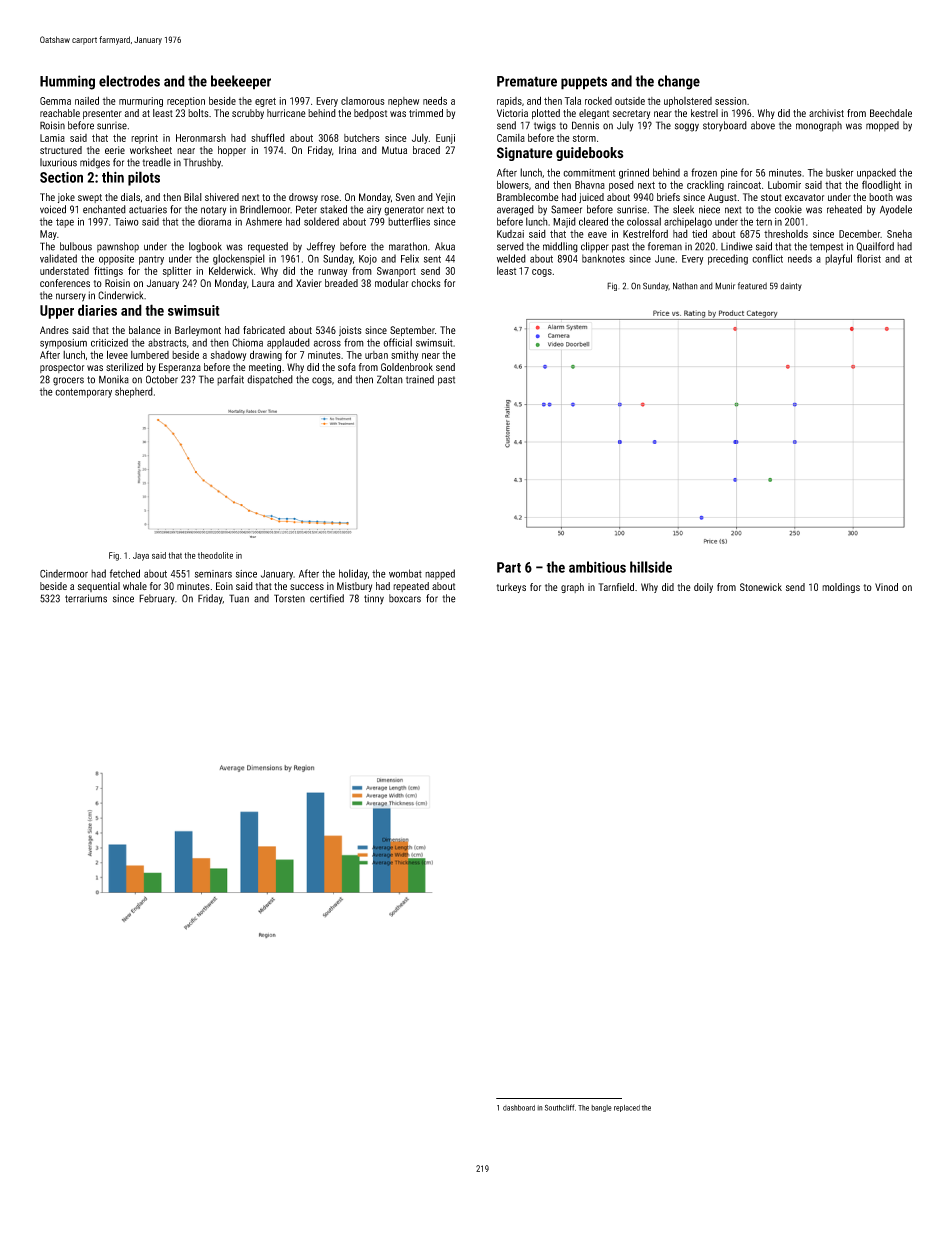 The image size is (952, 1233). I want to click on doily, so click(703, 588).
